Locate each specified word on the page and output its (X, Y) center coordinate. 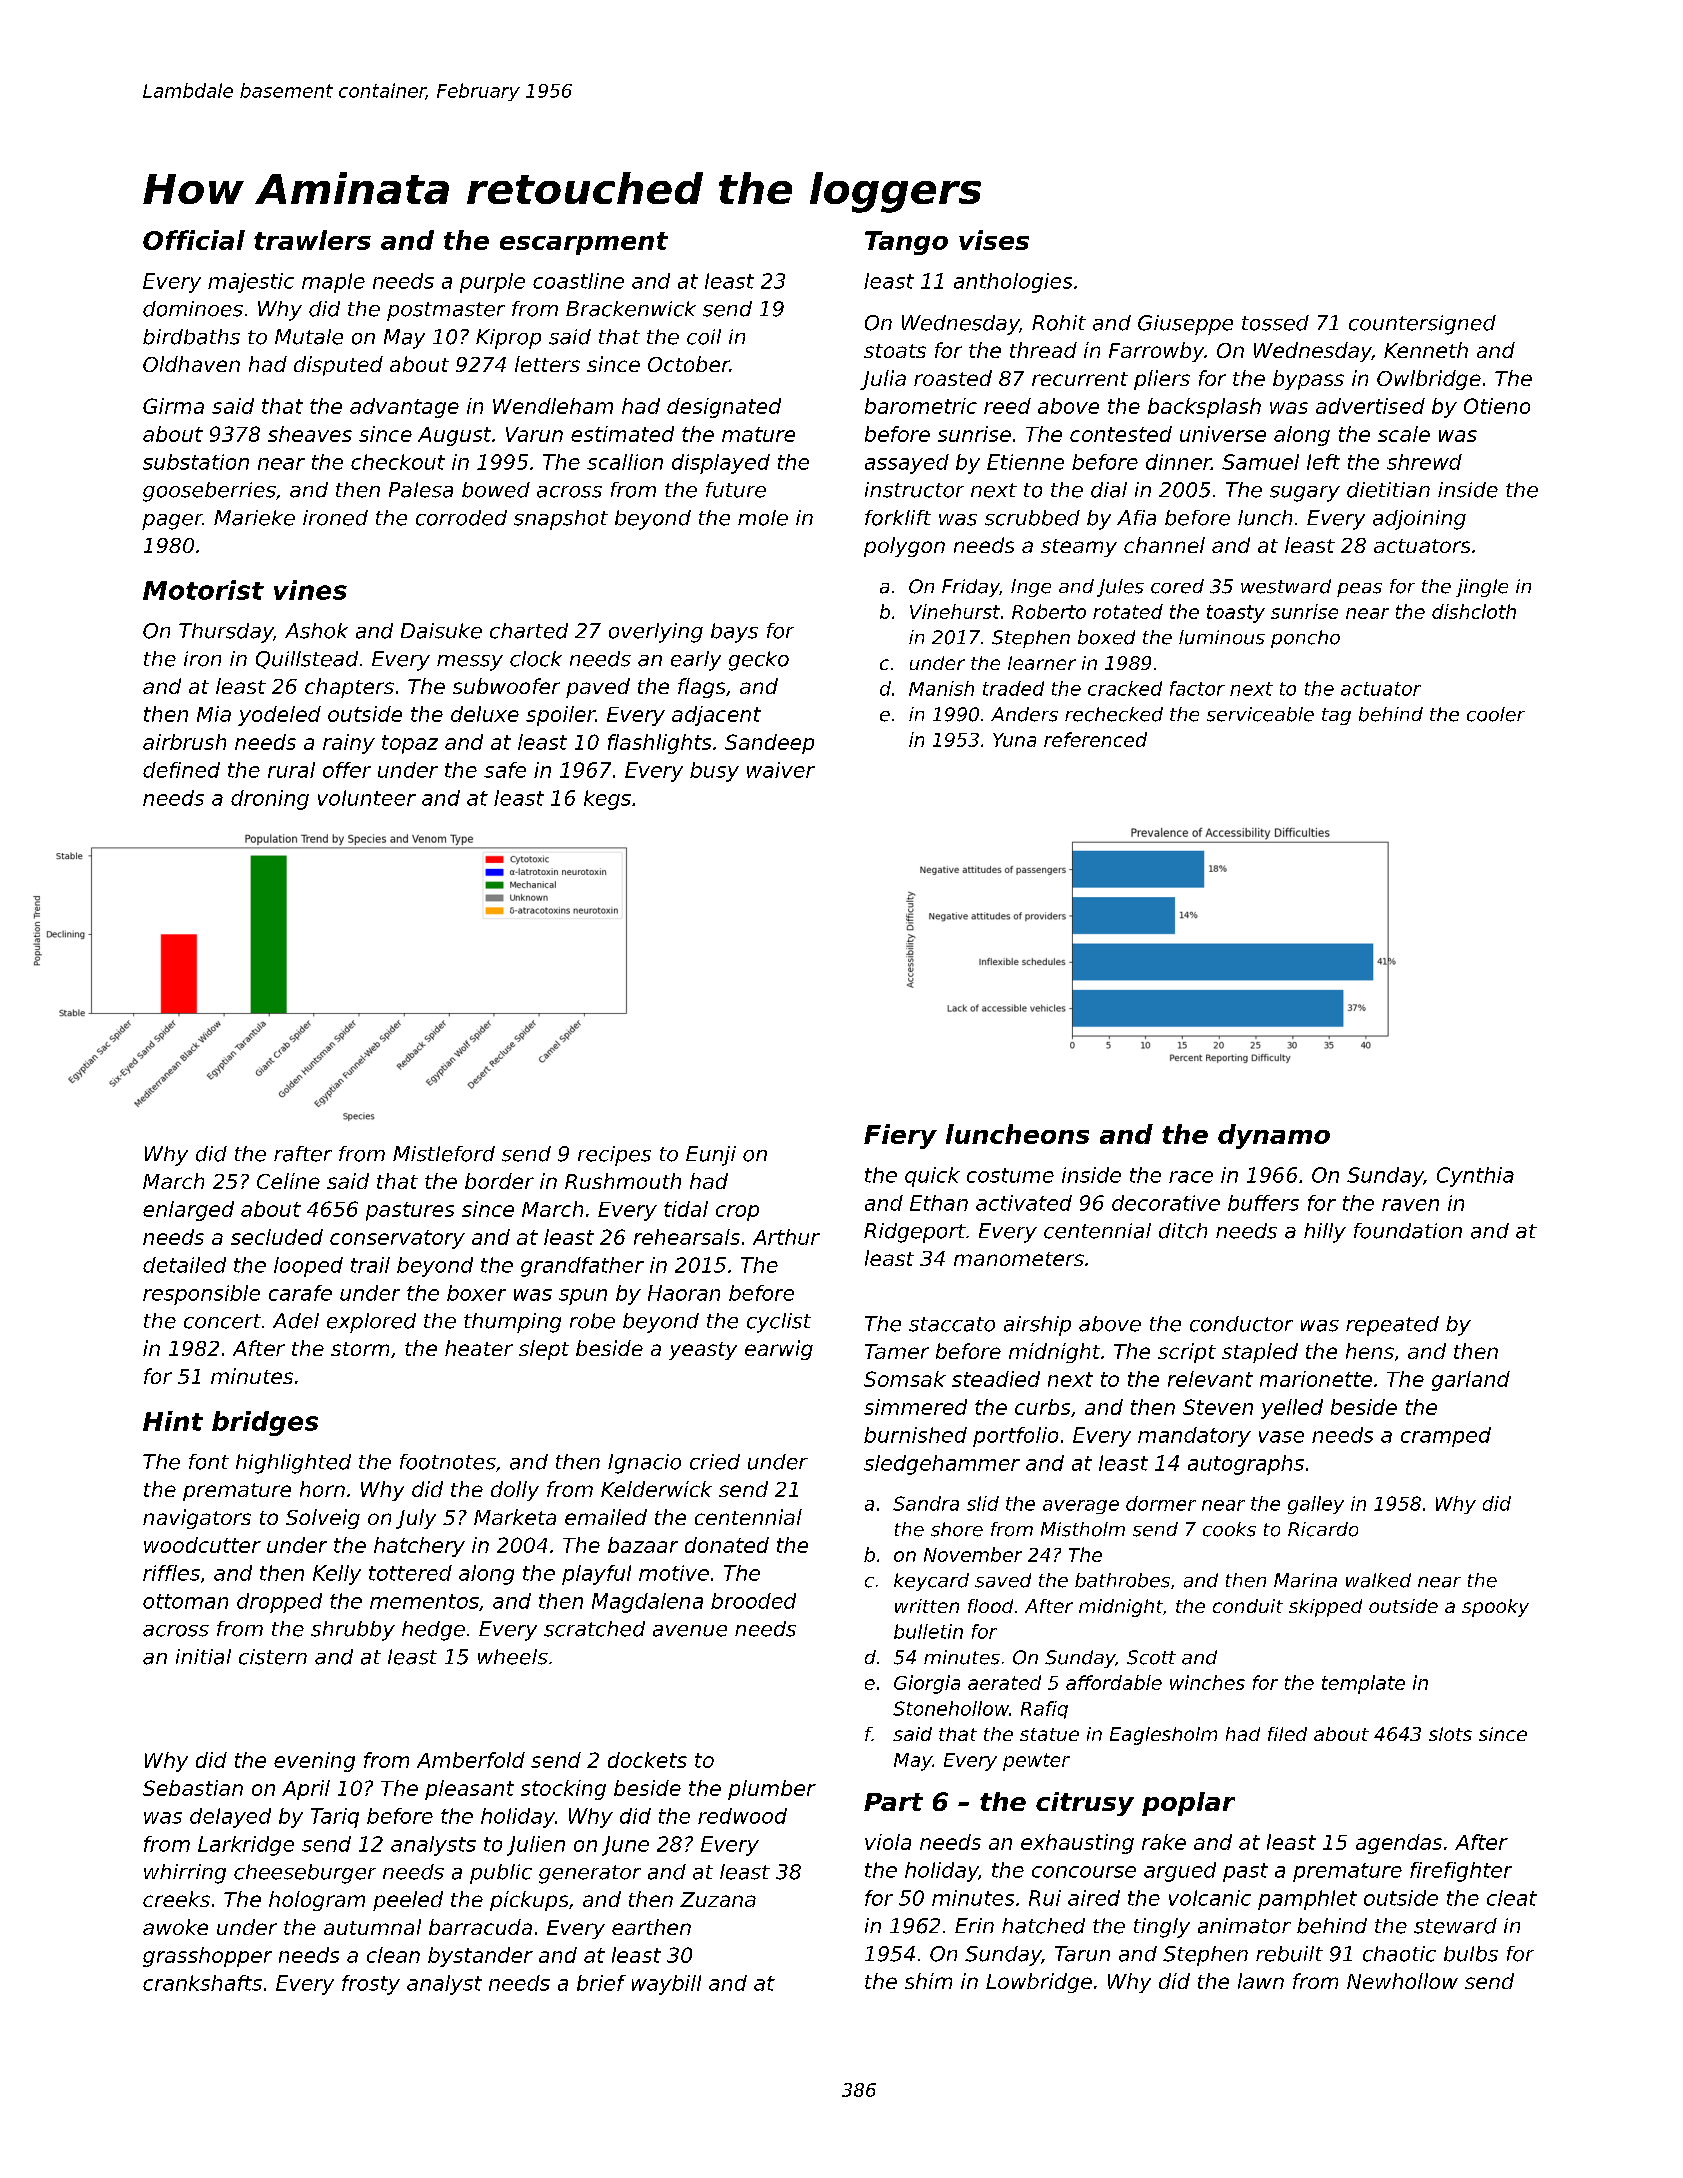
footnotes (448, 1462)
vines (310, 590)
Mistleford (444, 1154)
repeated (1392, 1326)
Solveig (323, 1519)
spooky (1495, 1608)
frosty (371, 1985)
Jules (1120, 588)
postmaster (446, 311)
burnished (915, 1435)
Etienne (1025, 462)
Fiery (900, 1136)
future (736, 490)
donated (727, 1545)
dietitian (1388, 490)
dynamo (1274, 1136)
